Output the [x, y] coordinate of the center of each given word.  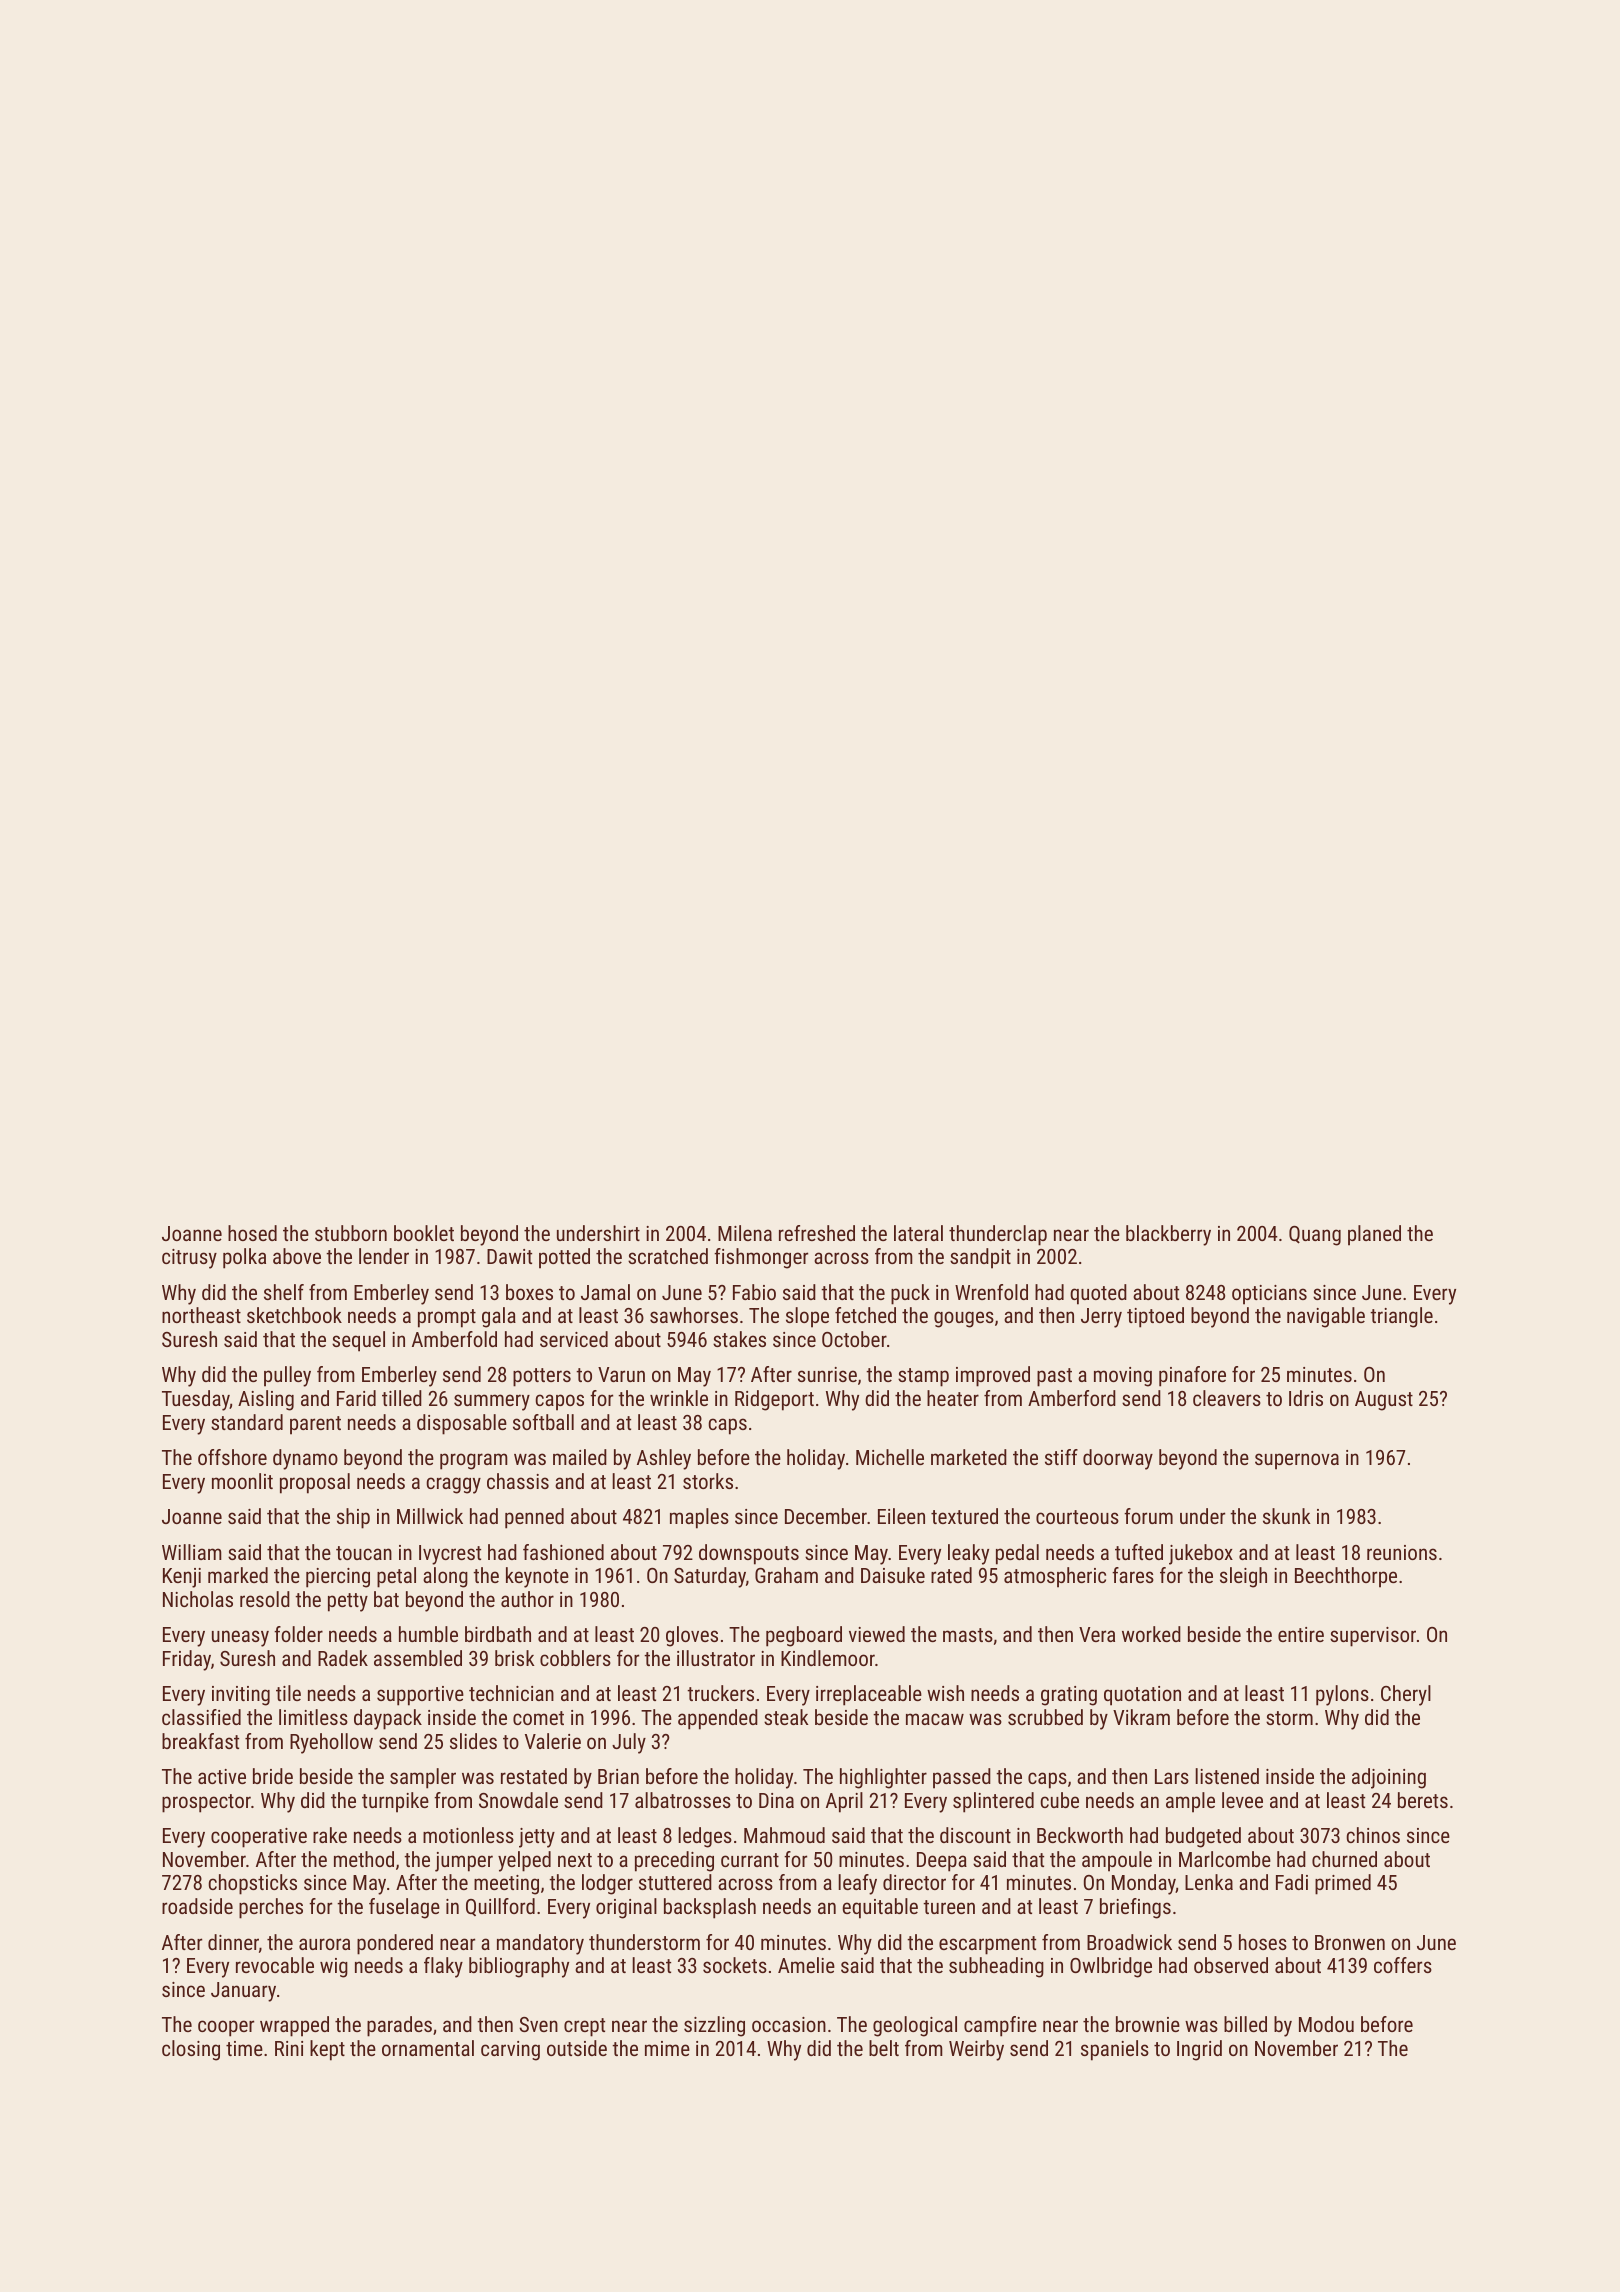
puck [910, 1294]
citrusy [189, 1259]
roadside [197, 1906]
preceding [674, 1861]
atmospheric [1055, 1577]
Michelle [890, 1457]
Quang [1315, 1236]
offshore [232, 1457]
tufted [1139, 1552]
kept [327, 2050]
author [527, 1599]
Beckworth [1080, 1835]
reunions [1402, 1552]
